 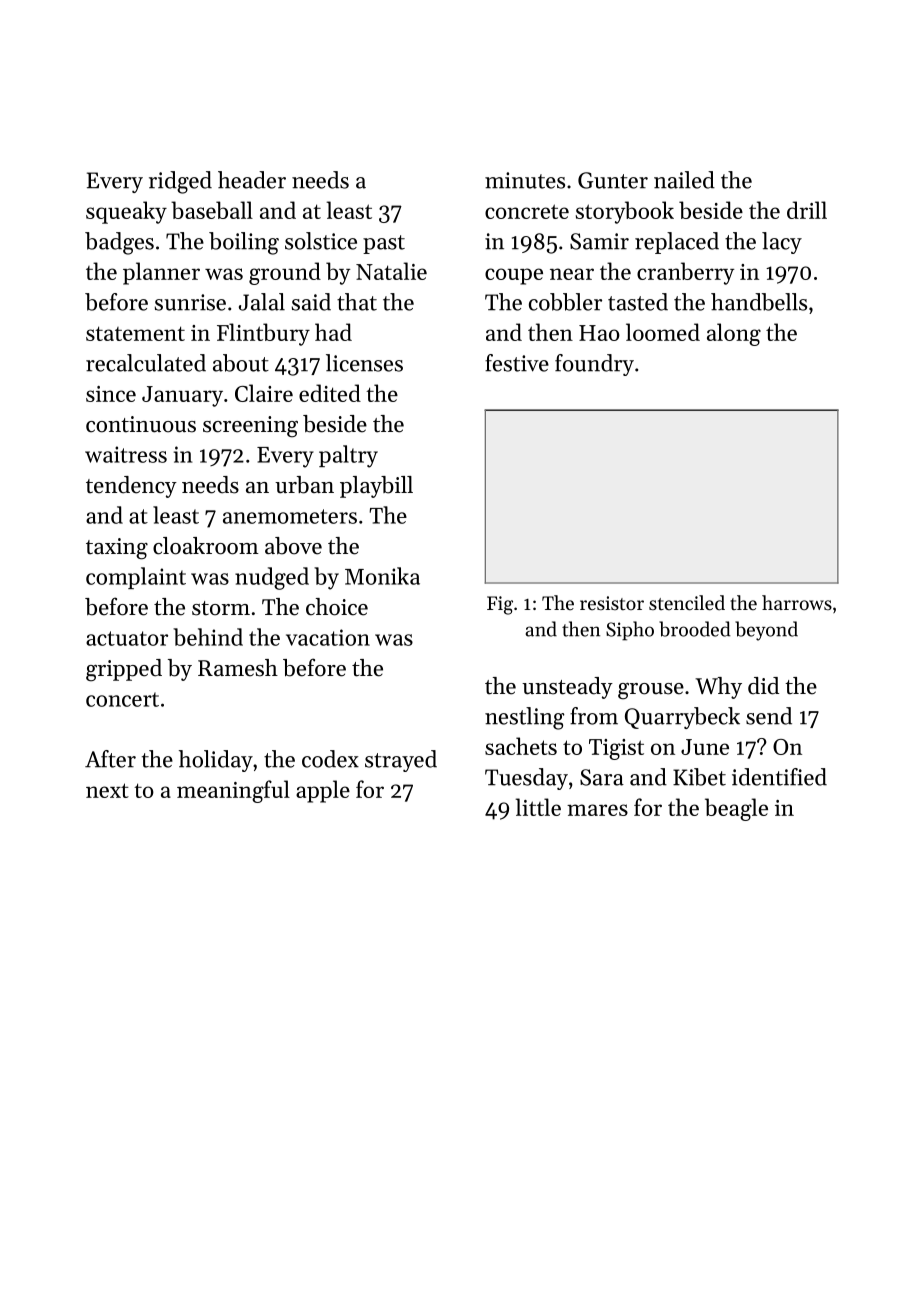 What do you see at coordinates (252, 180) in the page?
I see `header` at bounding box center [252, 180].
